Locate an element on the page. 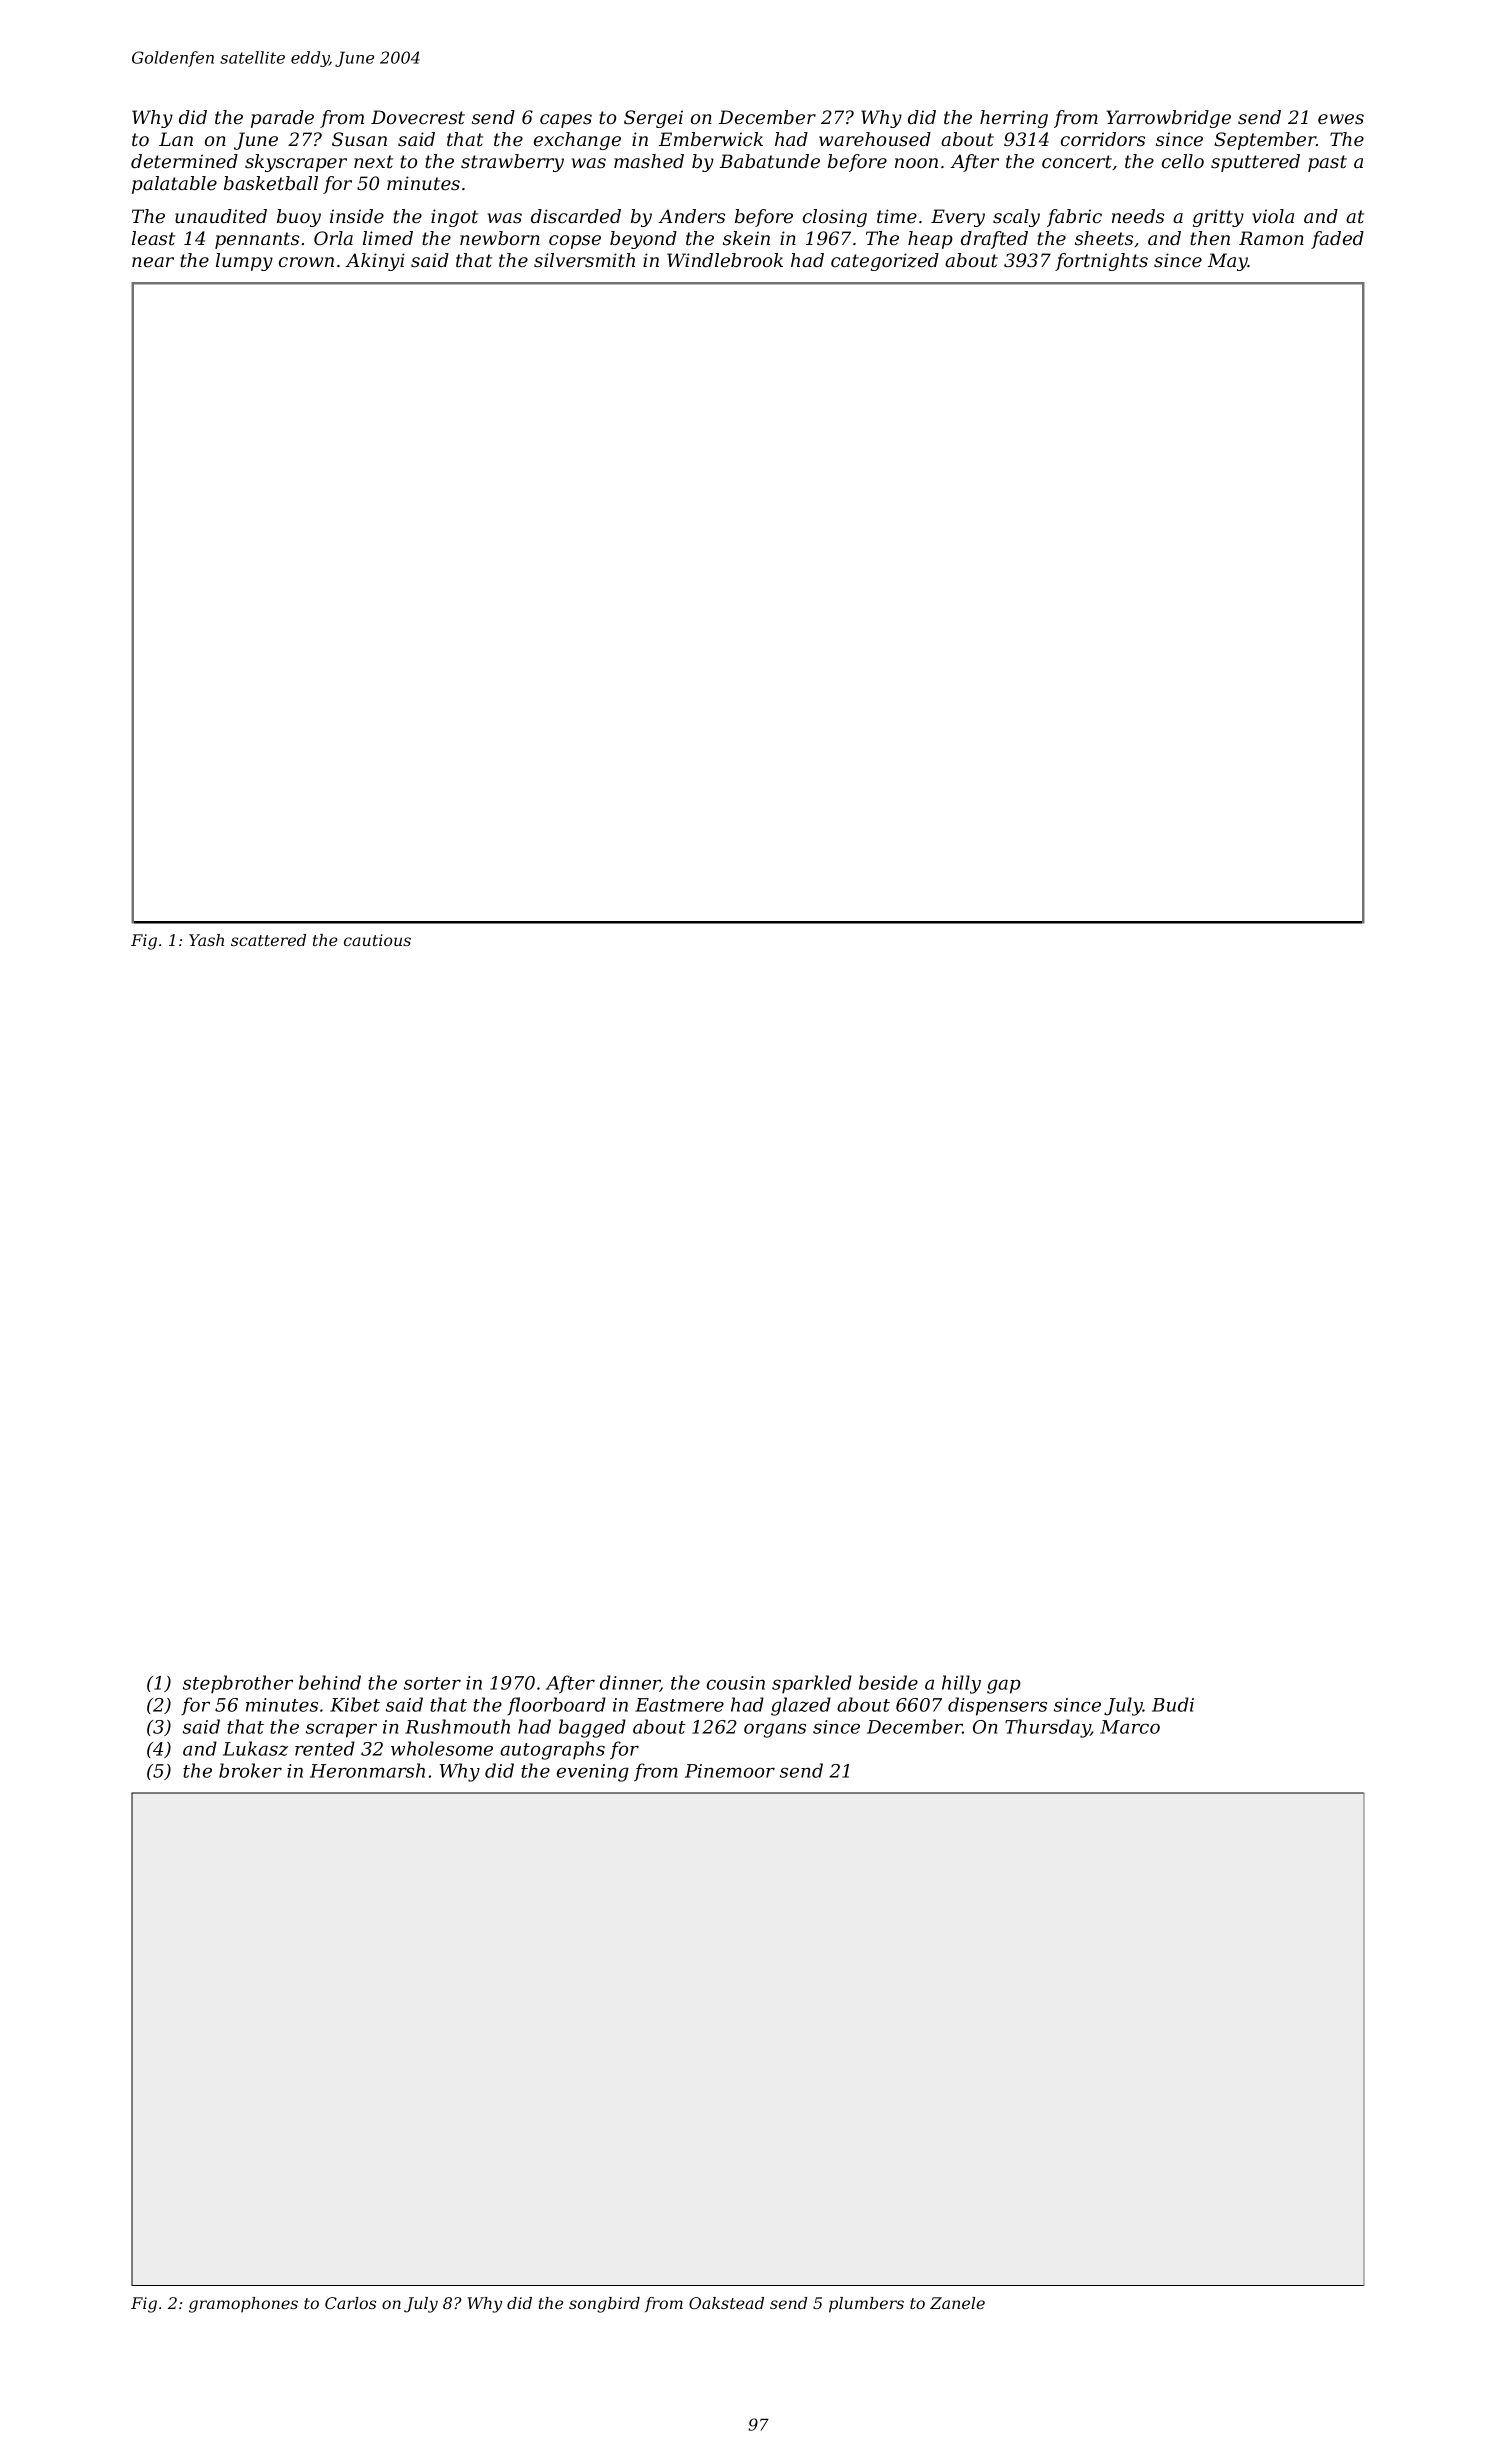 This page has height=2464, width=1496. Budi is located at coordinates (1173, 1704).
